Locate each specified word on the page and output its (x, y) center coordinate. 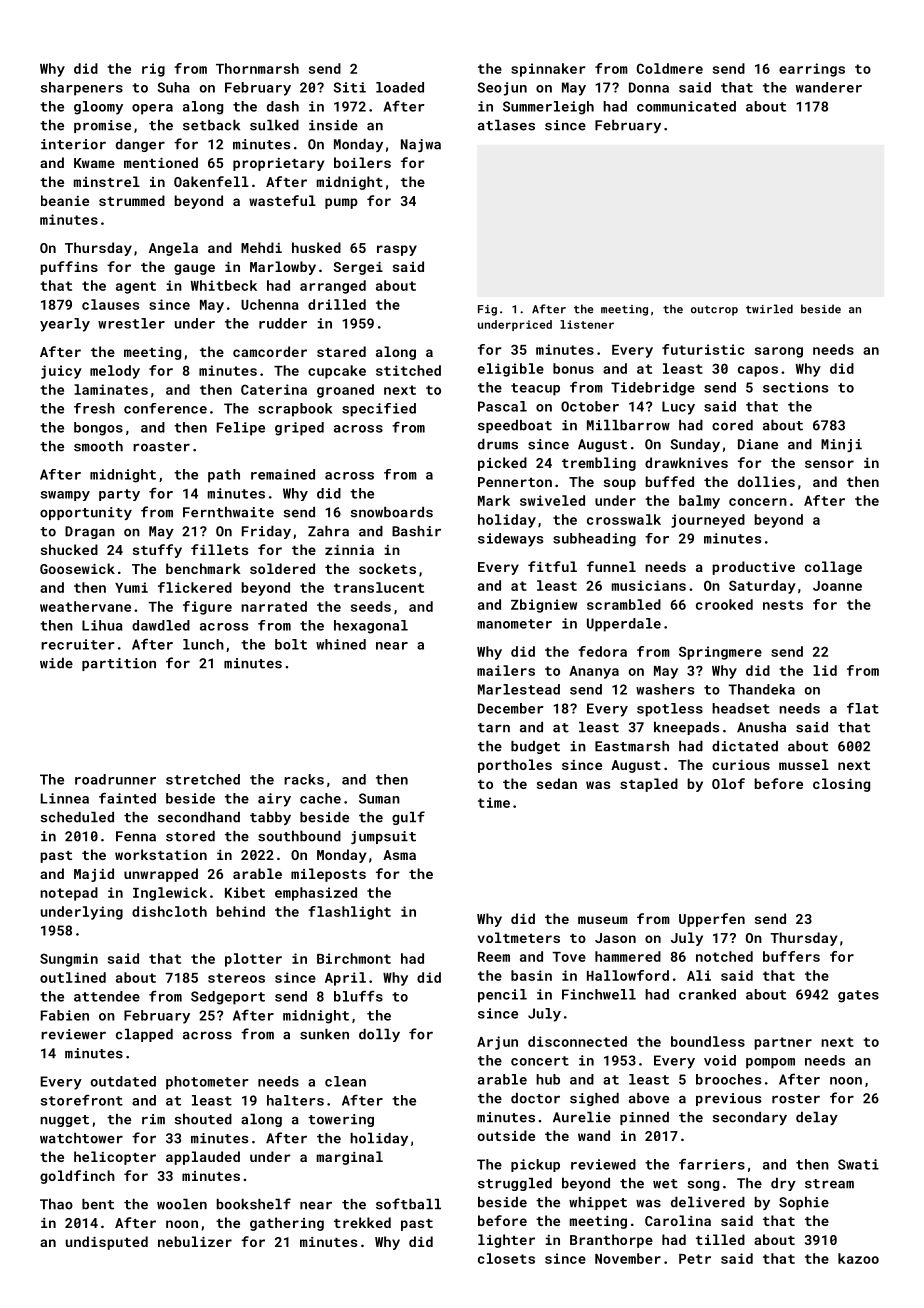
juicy (61, 372)
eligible (511, 370)
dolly (379, 1035)
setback (211, 125)
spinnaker (548, 70)
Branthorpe (611, 1241)
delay (817, 1118)
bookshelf (254, 1204)
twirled (769, 309)
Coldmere (670, 68)
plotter (253, 960)
